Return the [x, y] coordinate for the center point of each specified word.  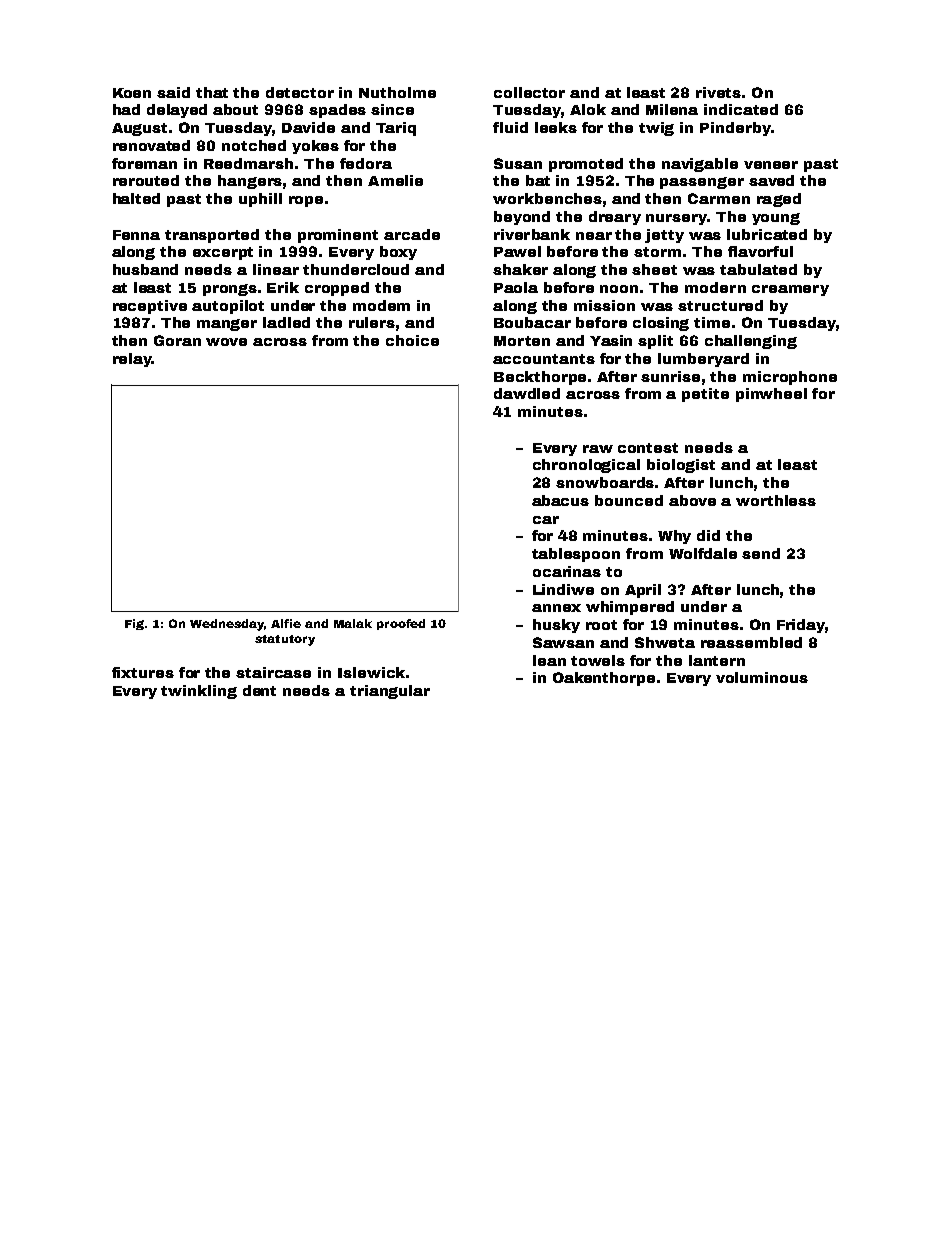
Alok [588, 109]
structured [720, 305]
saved [771, 180]
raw [598, 449]
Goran [177, 340]
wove [226, 342]
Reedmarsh [248, 163]
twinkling [199, 692]
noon [619, 289]
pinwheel [771, 395]
